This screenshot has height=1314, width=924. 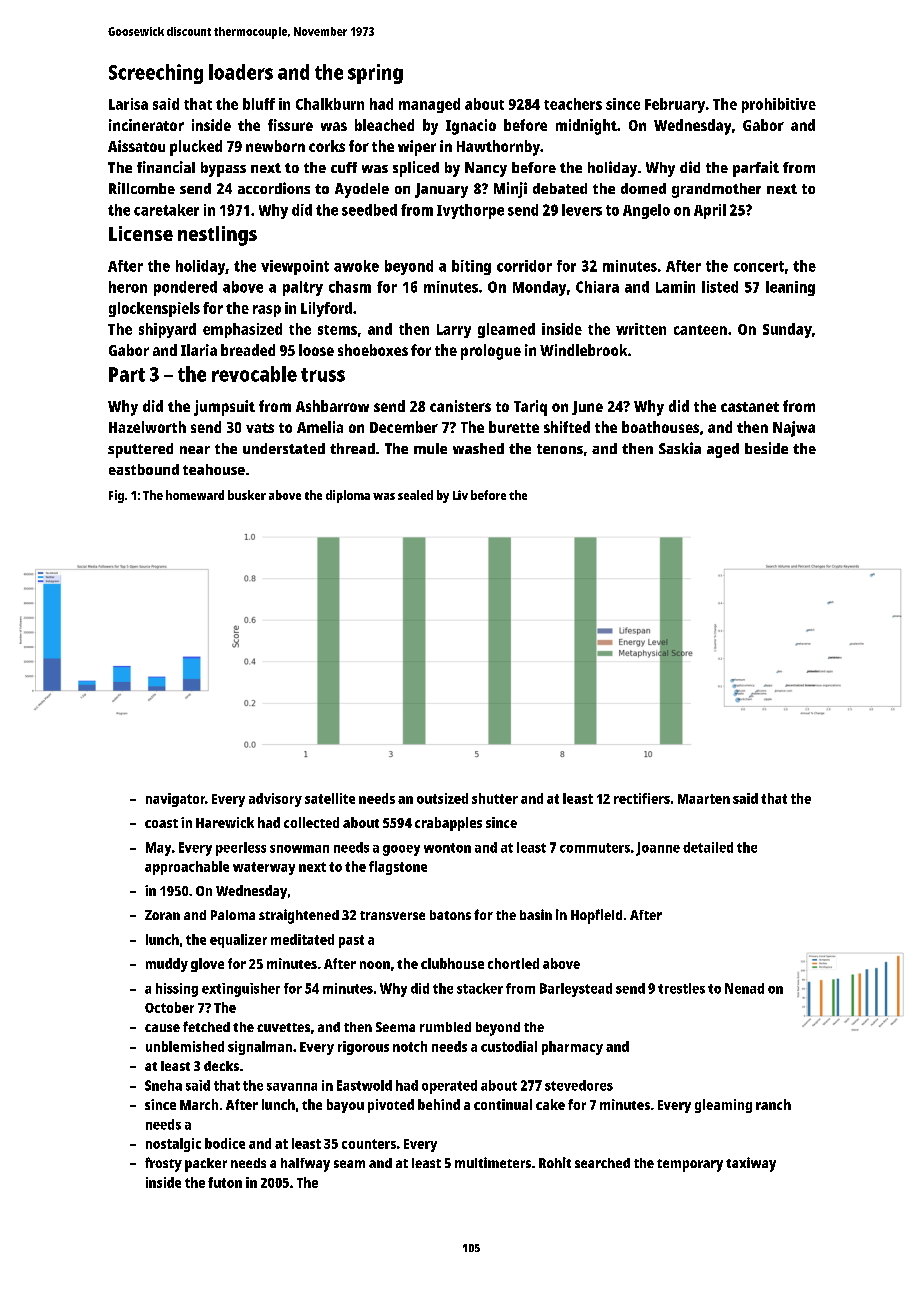 What do you see at coordinates (643, 188) in the screenshot?
I see `domed` at bounding box center [643, 188].
